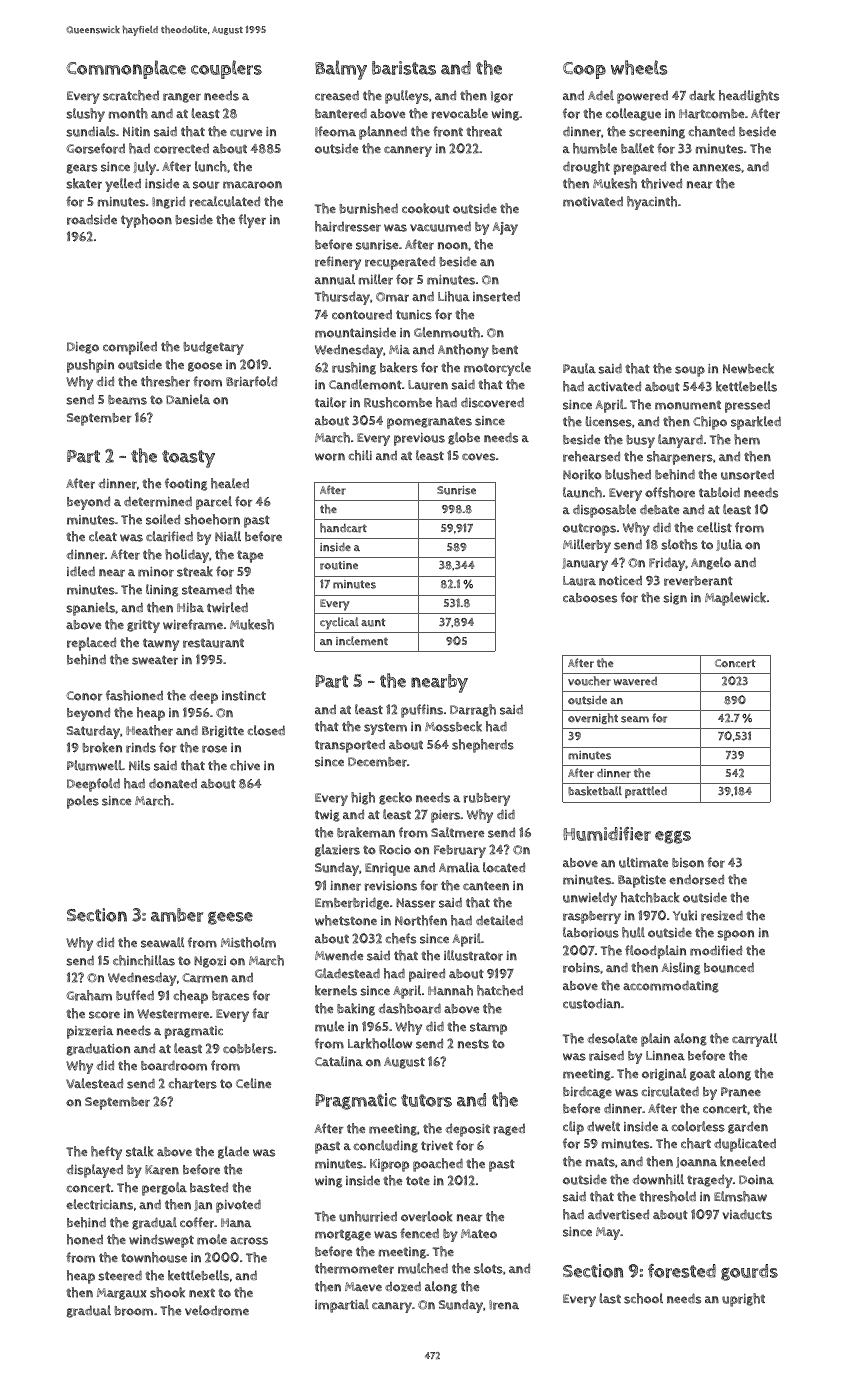 The width and height of the screenshot is (849, 1400). Describe the element at coordinates (447, 332) in the screenshot. I see `Glenmouth` at that location.
